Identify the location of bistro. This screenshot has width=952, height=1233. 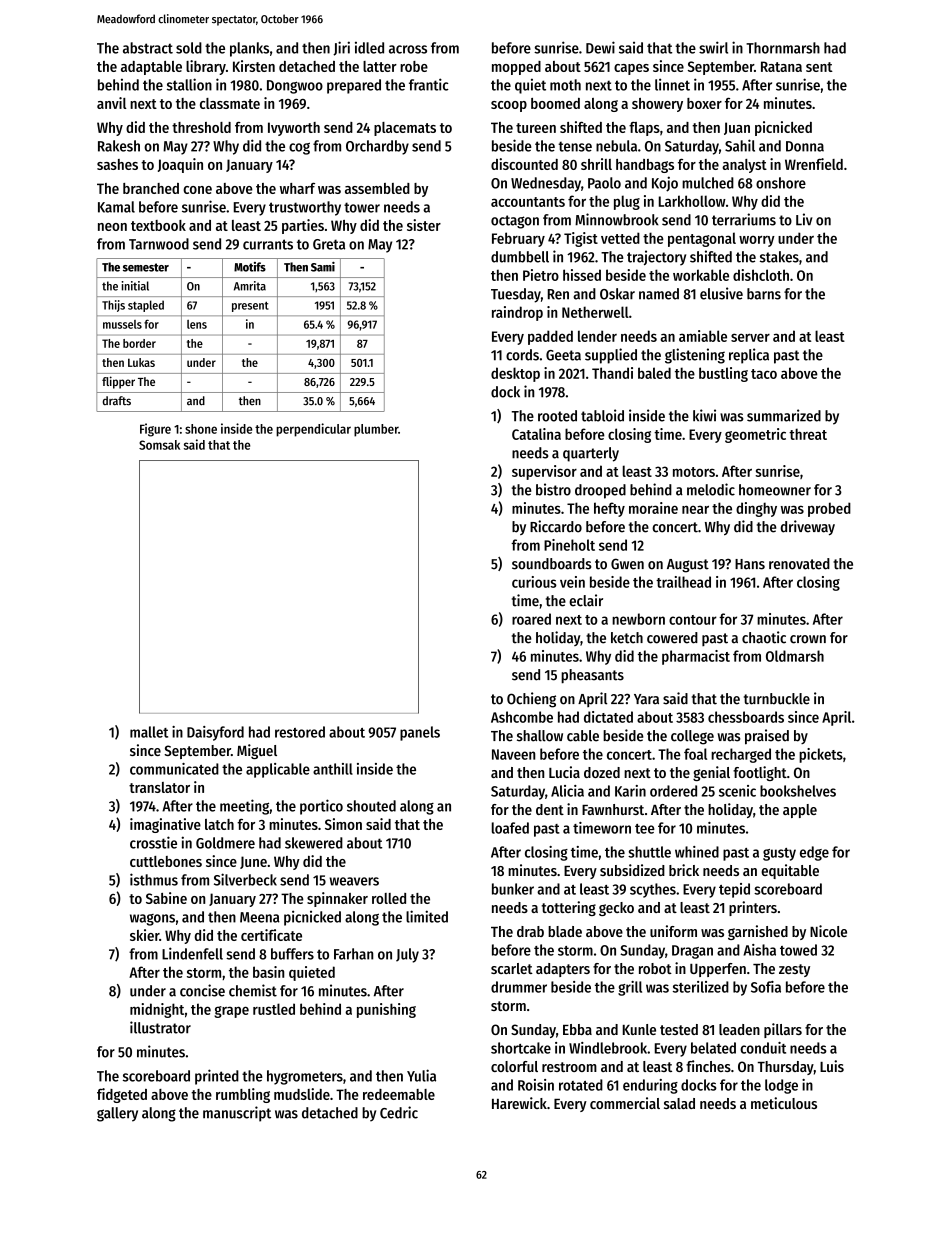
(553, 489).
